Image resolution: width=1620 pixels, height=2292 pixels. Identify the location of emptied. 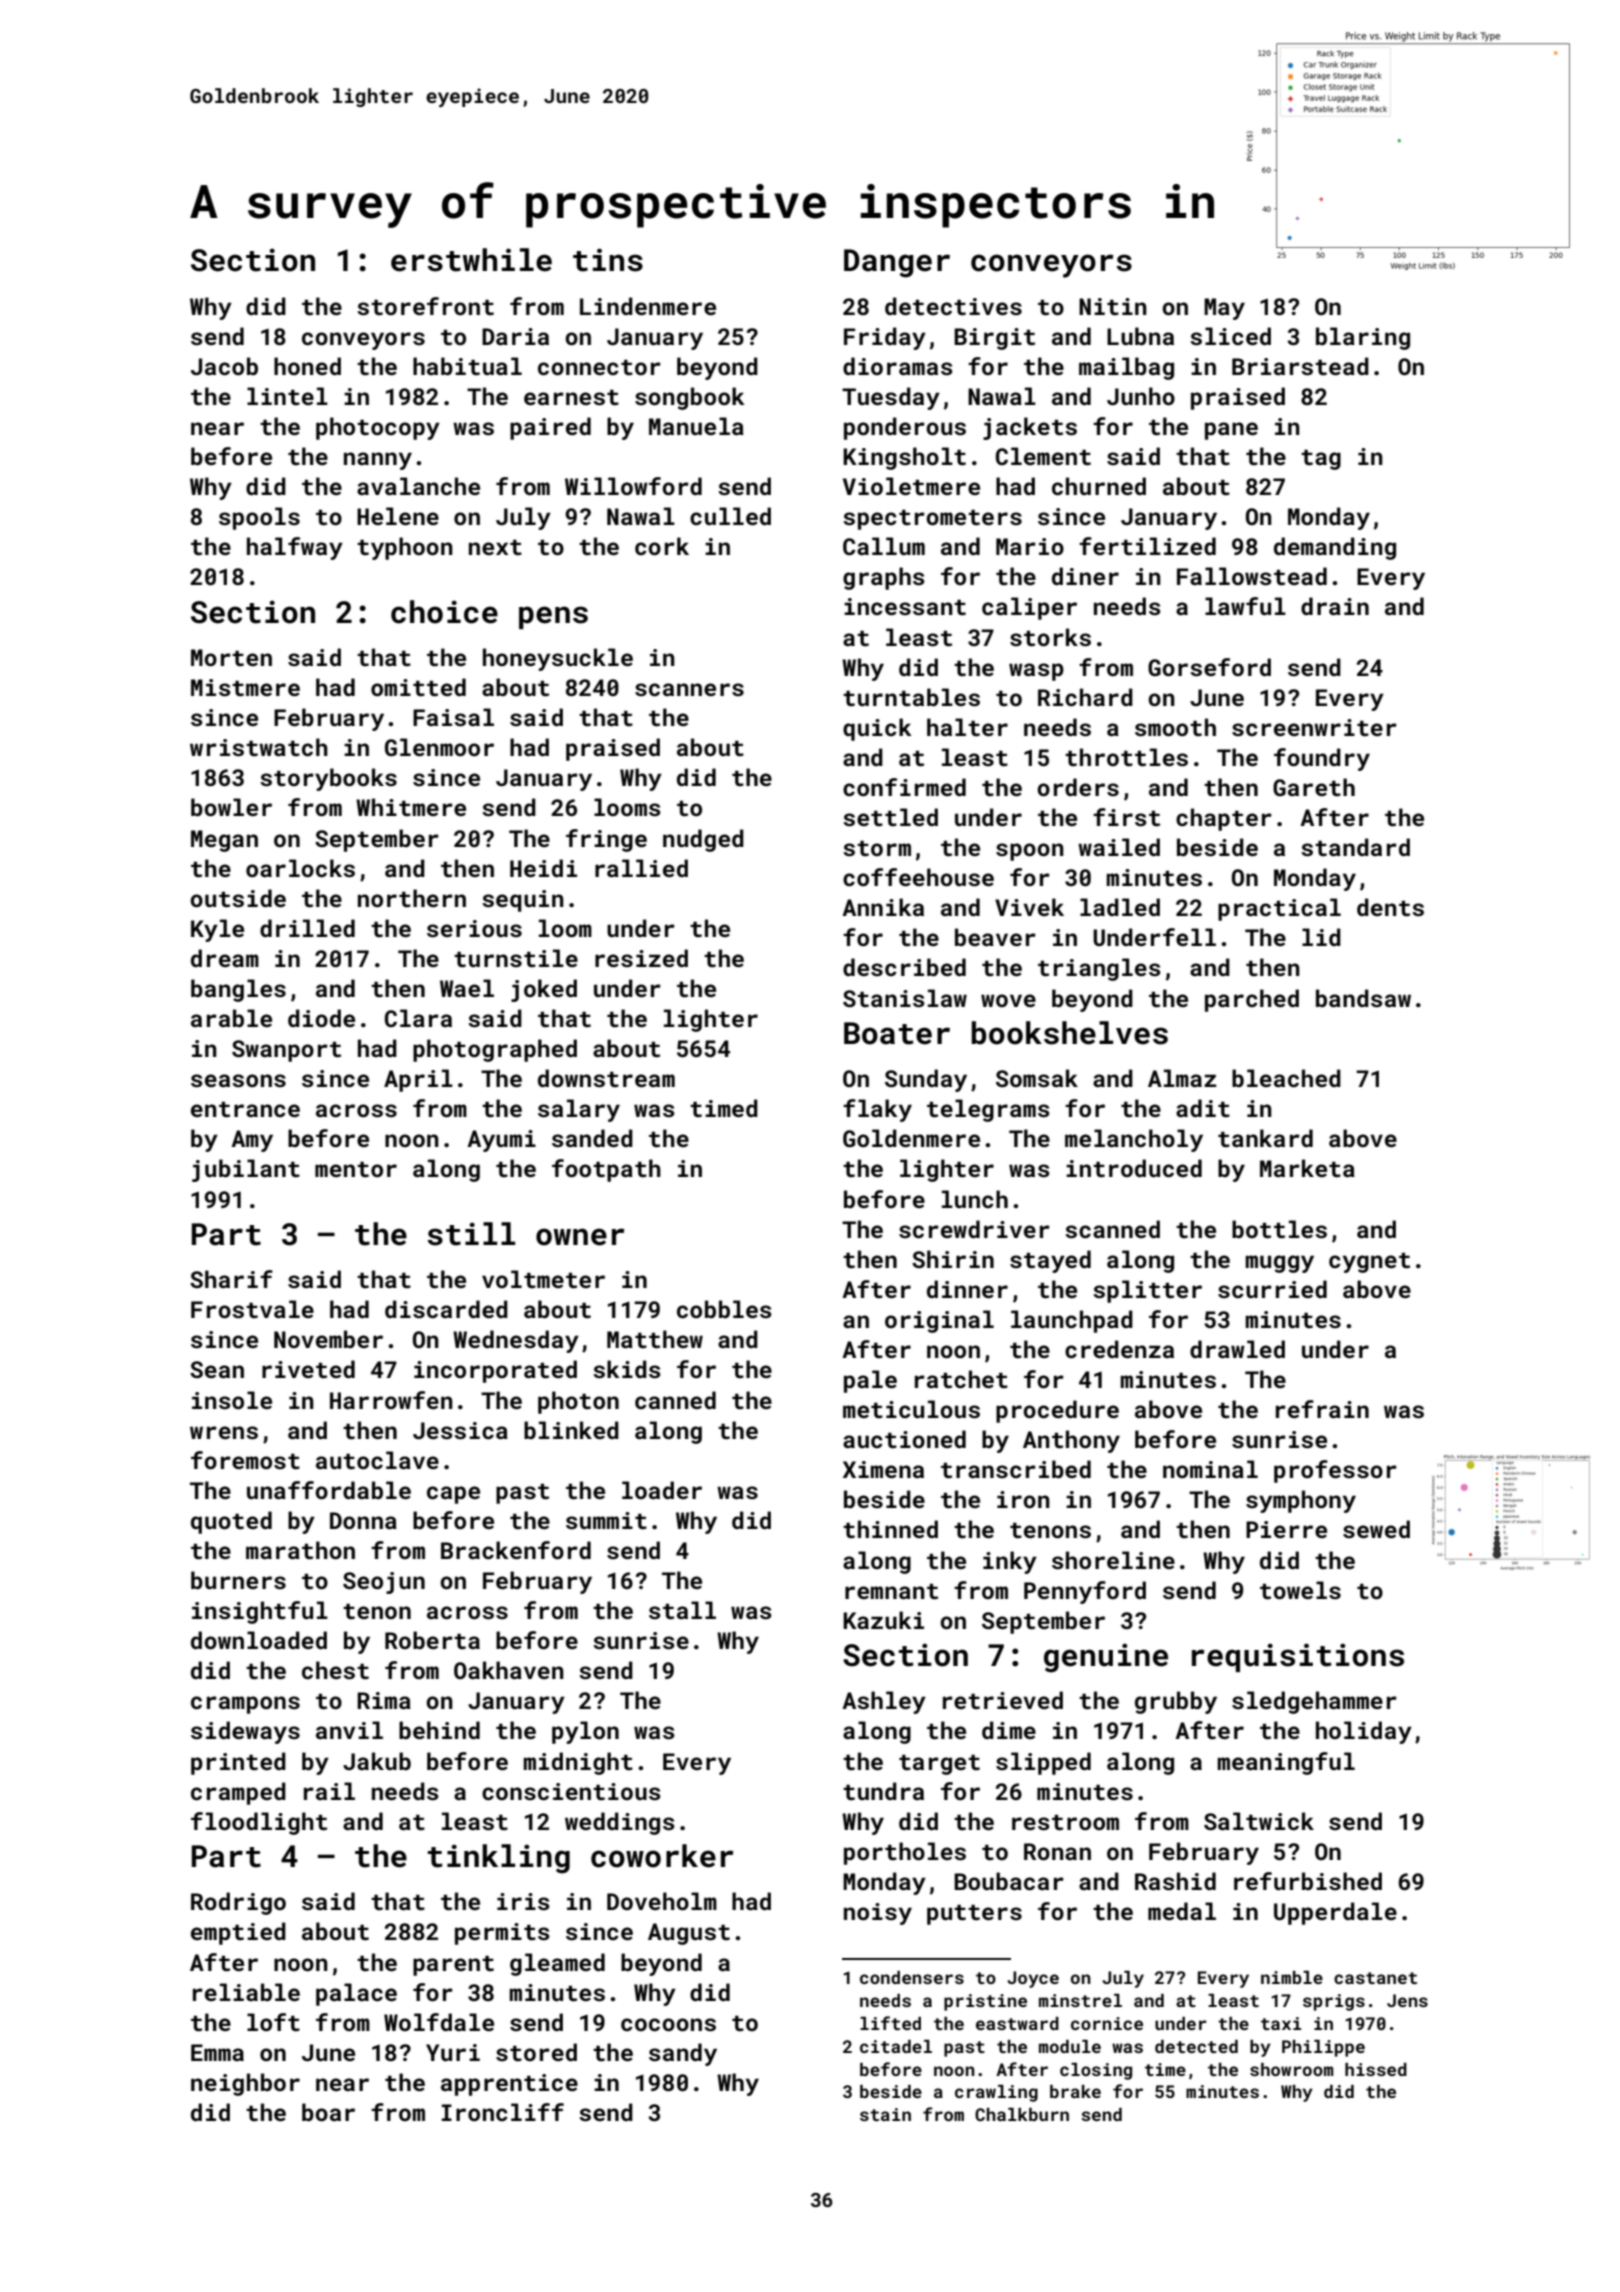
(238, 1933).
